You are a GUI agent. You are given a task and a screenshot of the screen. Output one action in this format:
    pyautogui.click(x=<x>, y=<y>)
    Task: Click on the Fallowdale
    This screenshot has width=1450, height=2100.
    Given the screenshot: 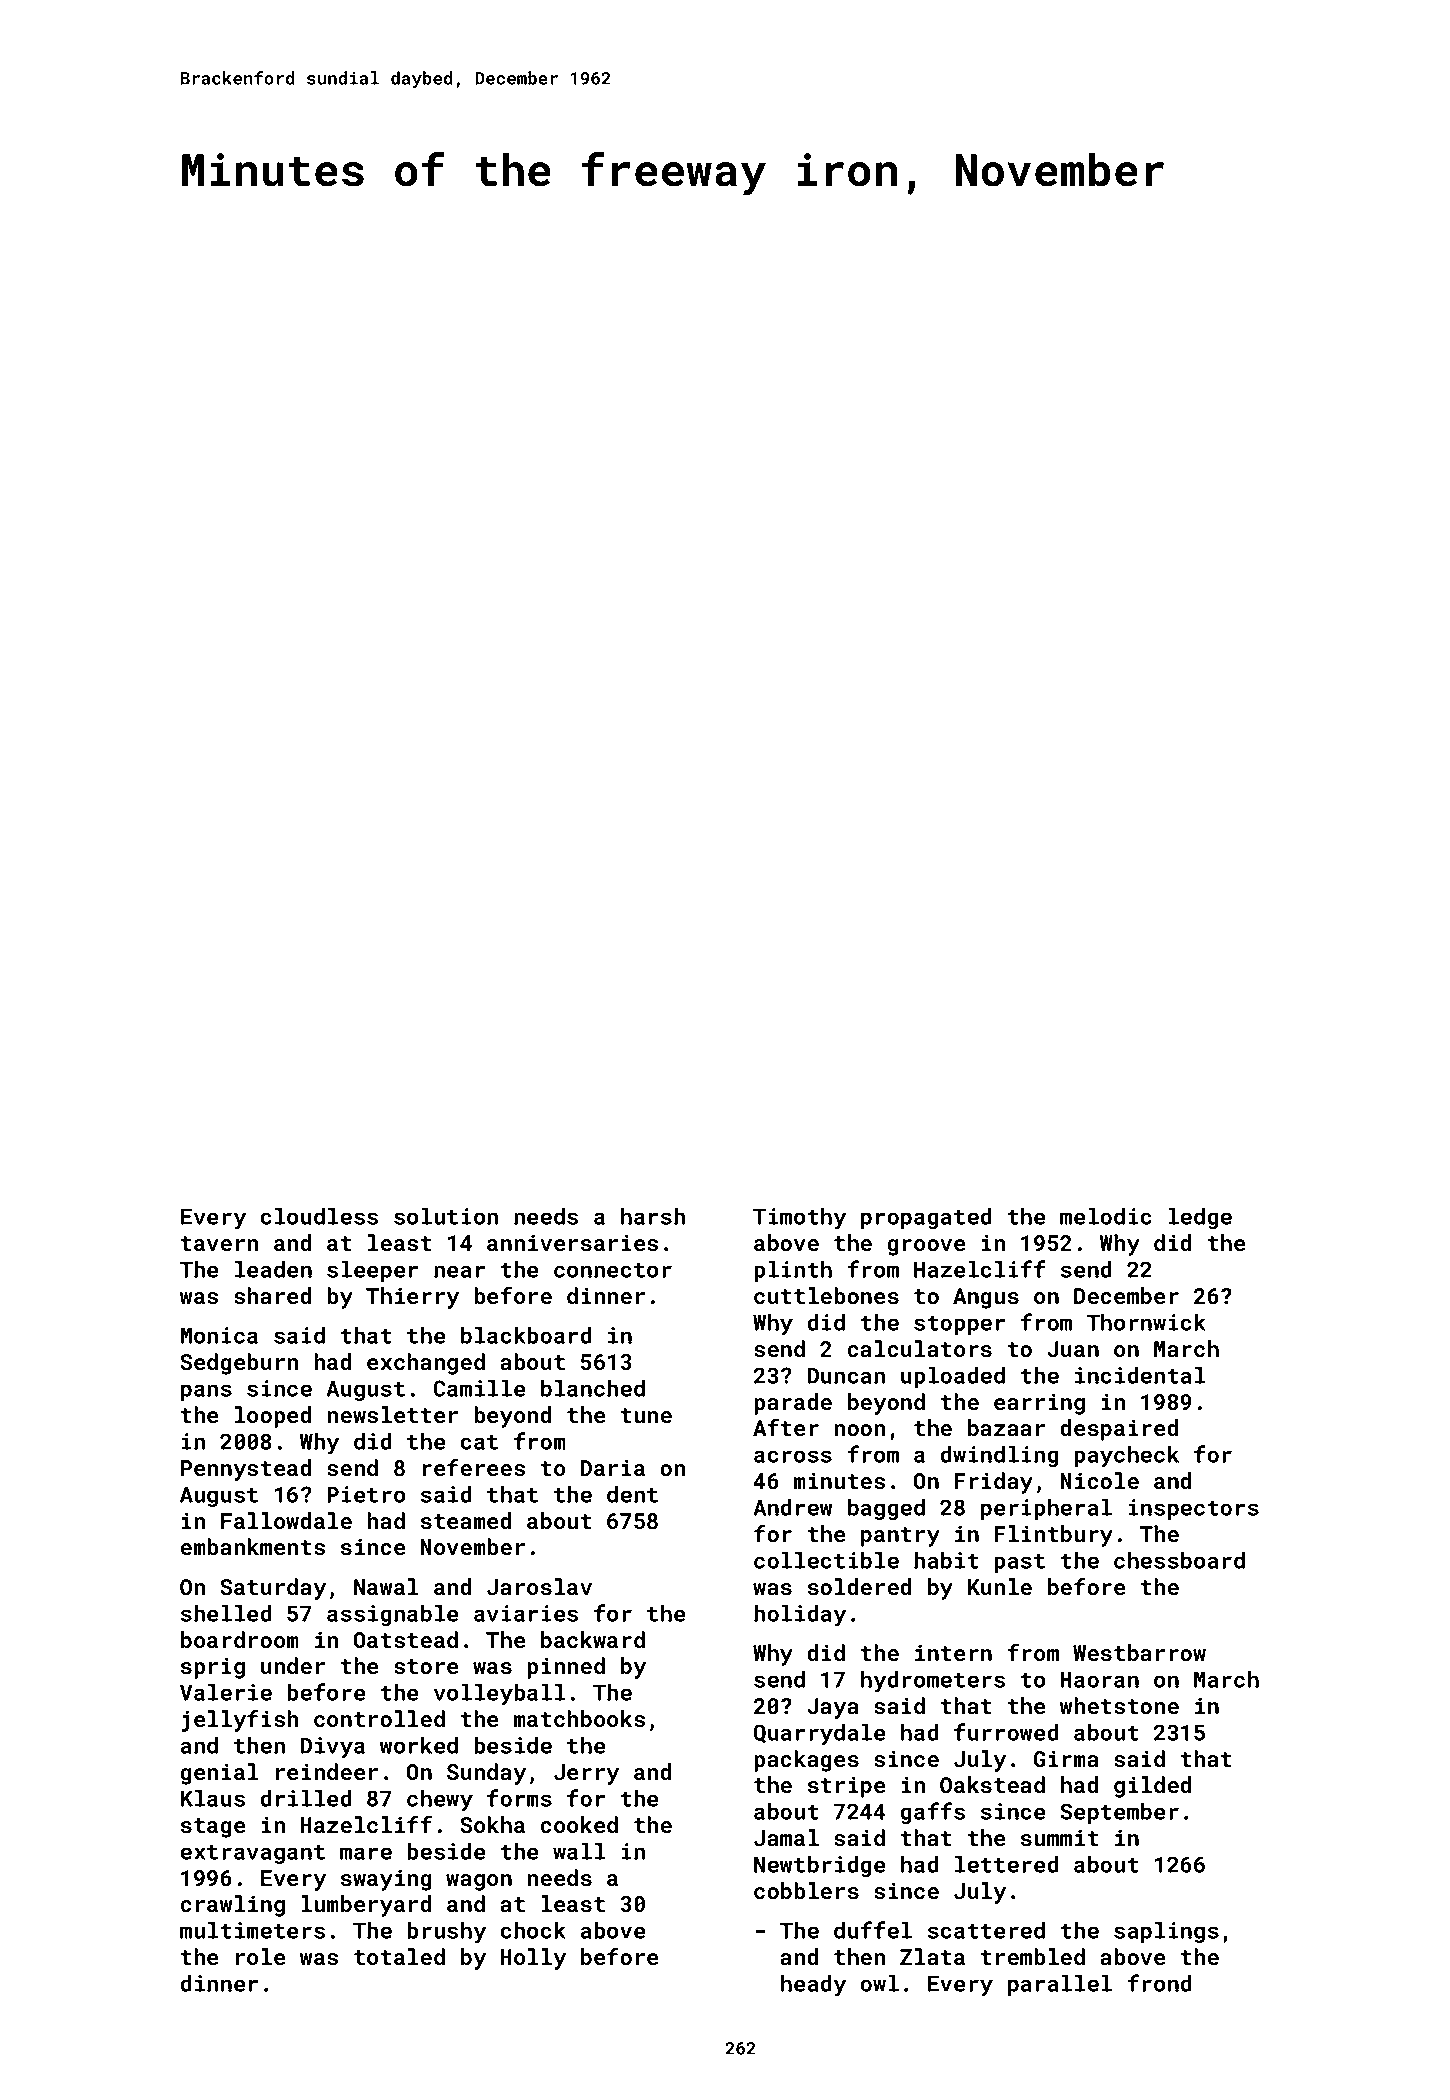 What is the action you would take?
    pyautogui.click(x=286, y=1520)
